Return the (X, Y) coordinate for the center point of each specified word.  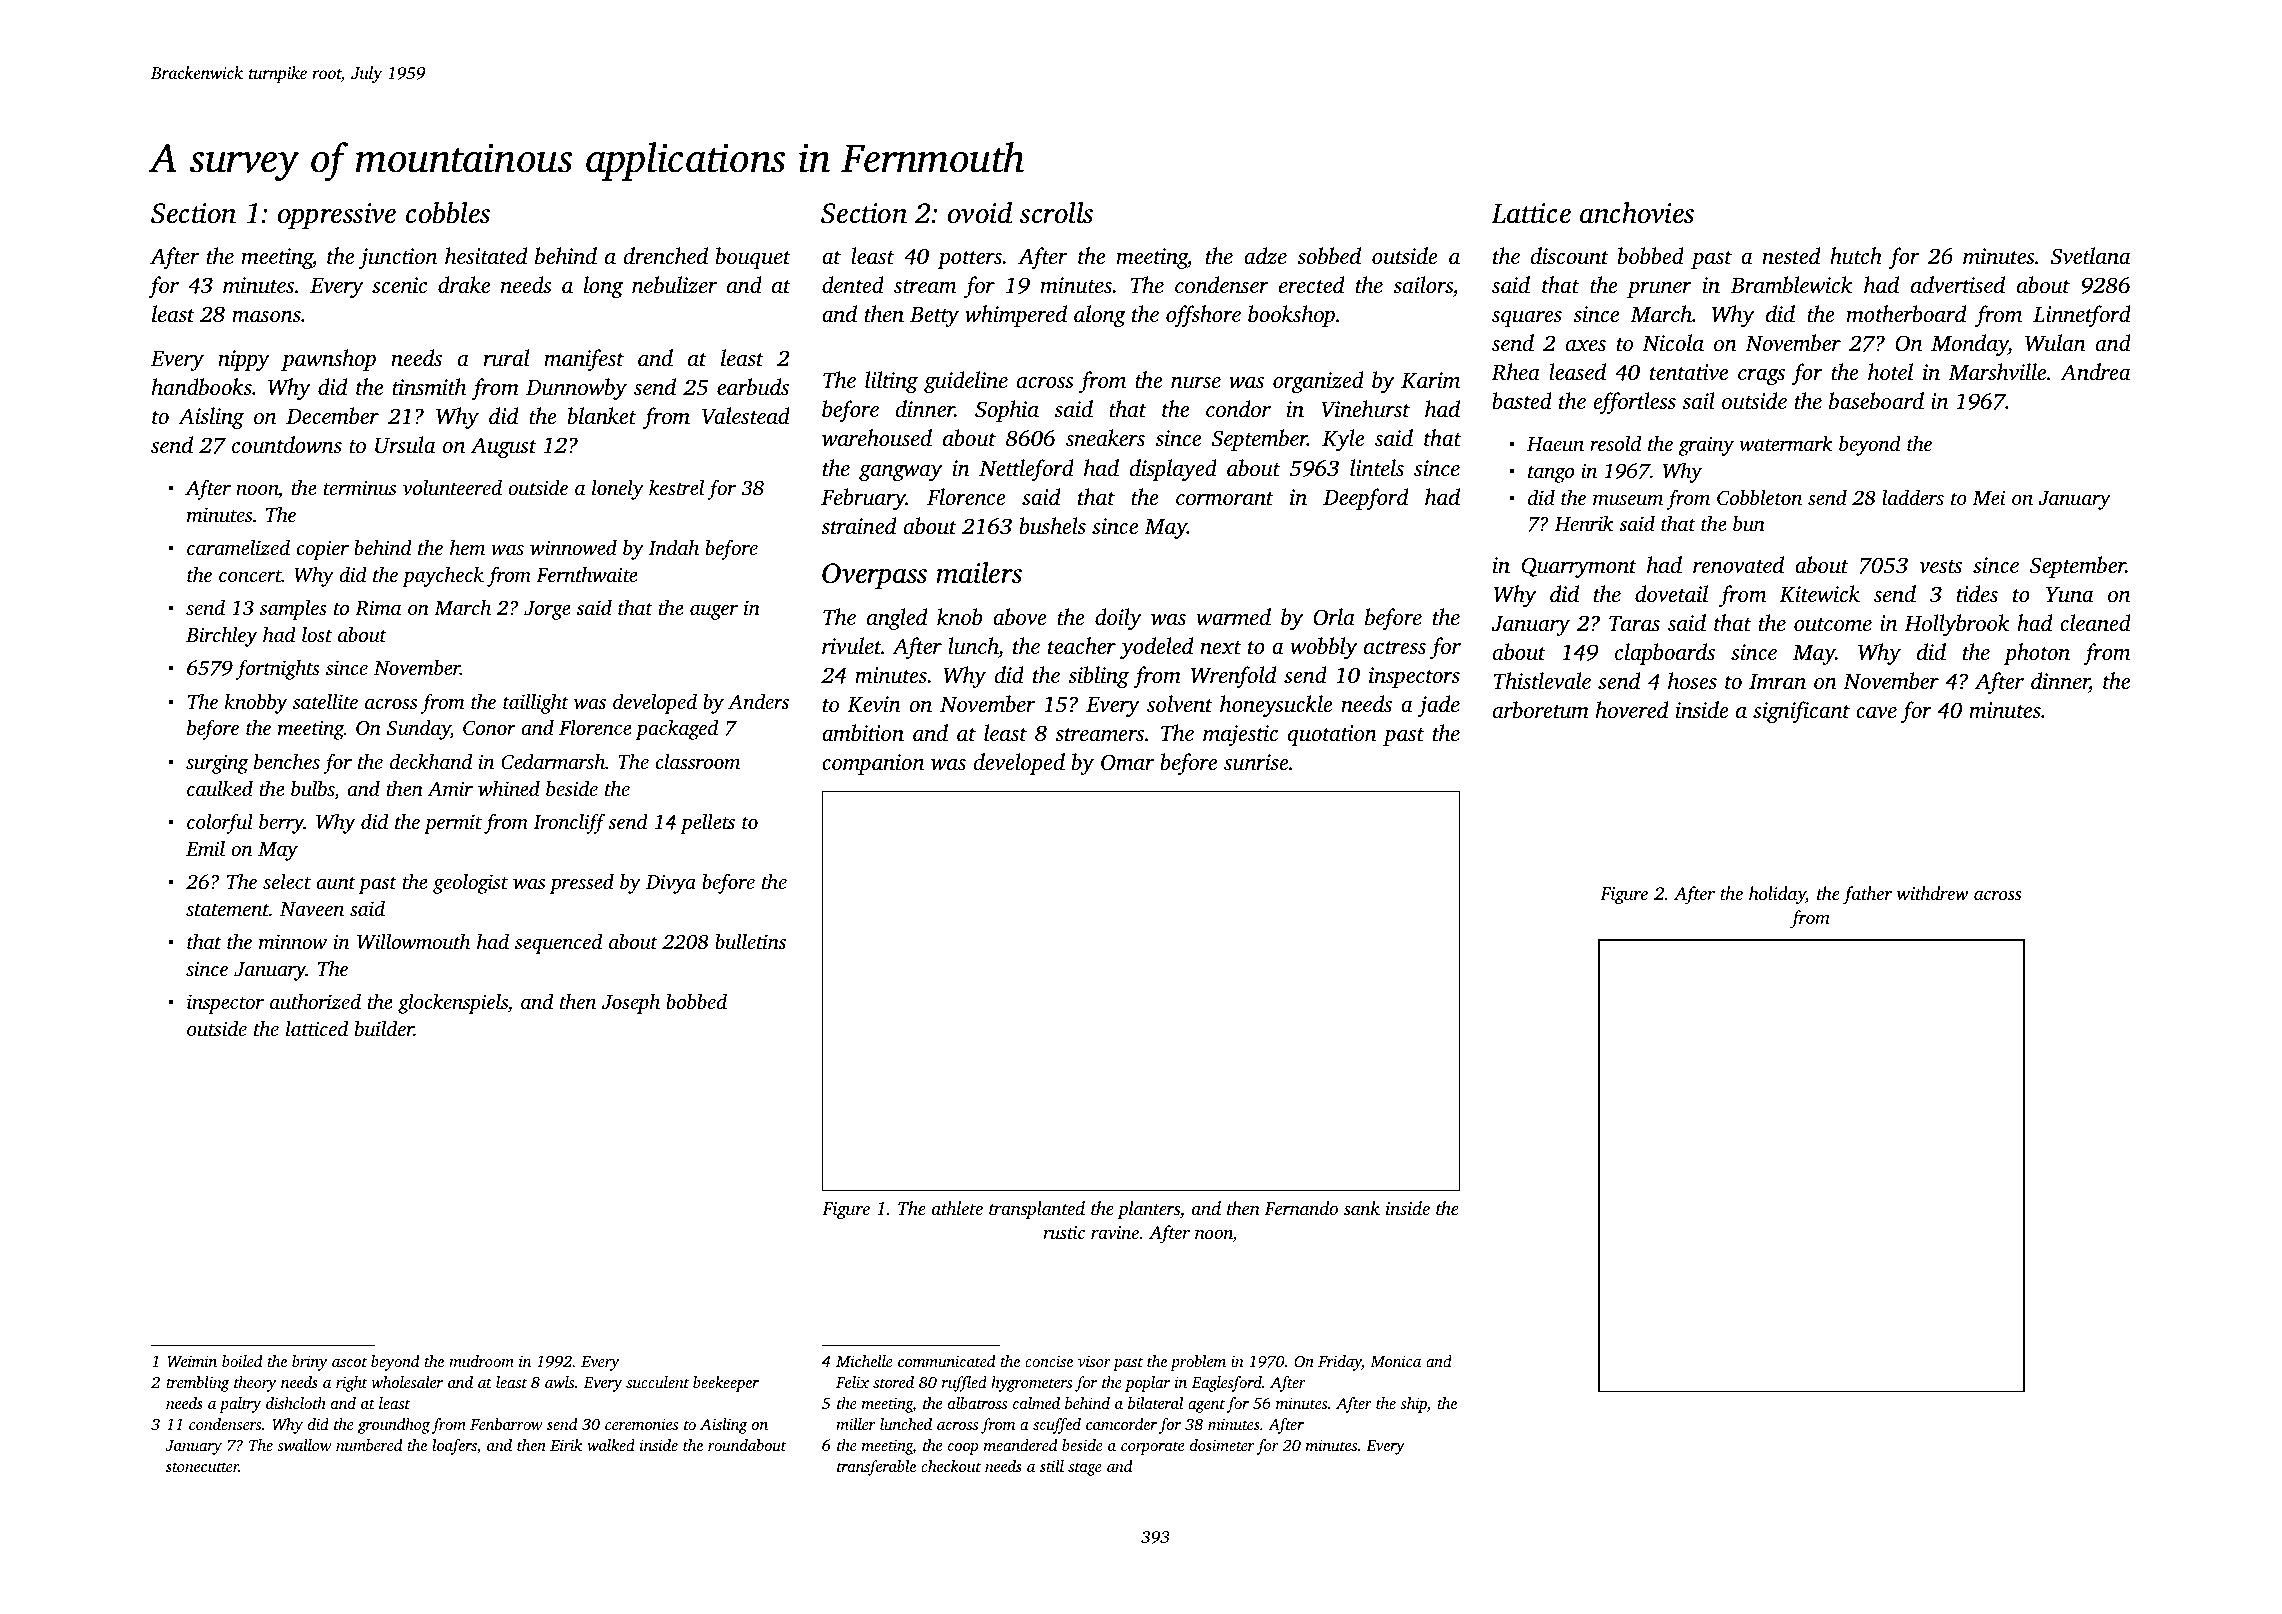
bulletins (750, 941)
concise (1049, 1361)
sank (1362, 1208)
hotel (1890, 371)
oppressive (337, 216)
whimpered (1016, 316)
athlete (957, 1208)
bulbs (313, 789)
